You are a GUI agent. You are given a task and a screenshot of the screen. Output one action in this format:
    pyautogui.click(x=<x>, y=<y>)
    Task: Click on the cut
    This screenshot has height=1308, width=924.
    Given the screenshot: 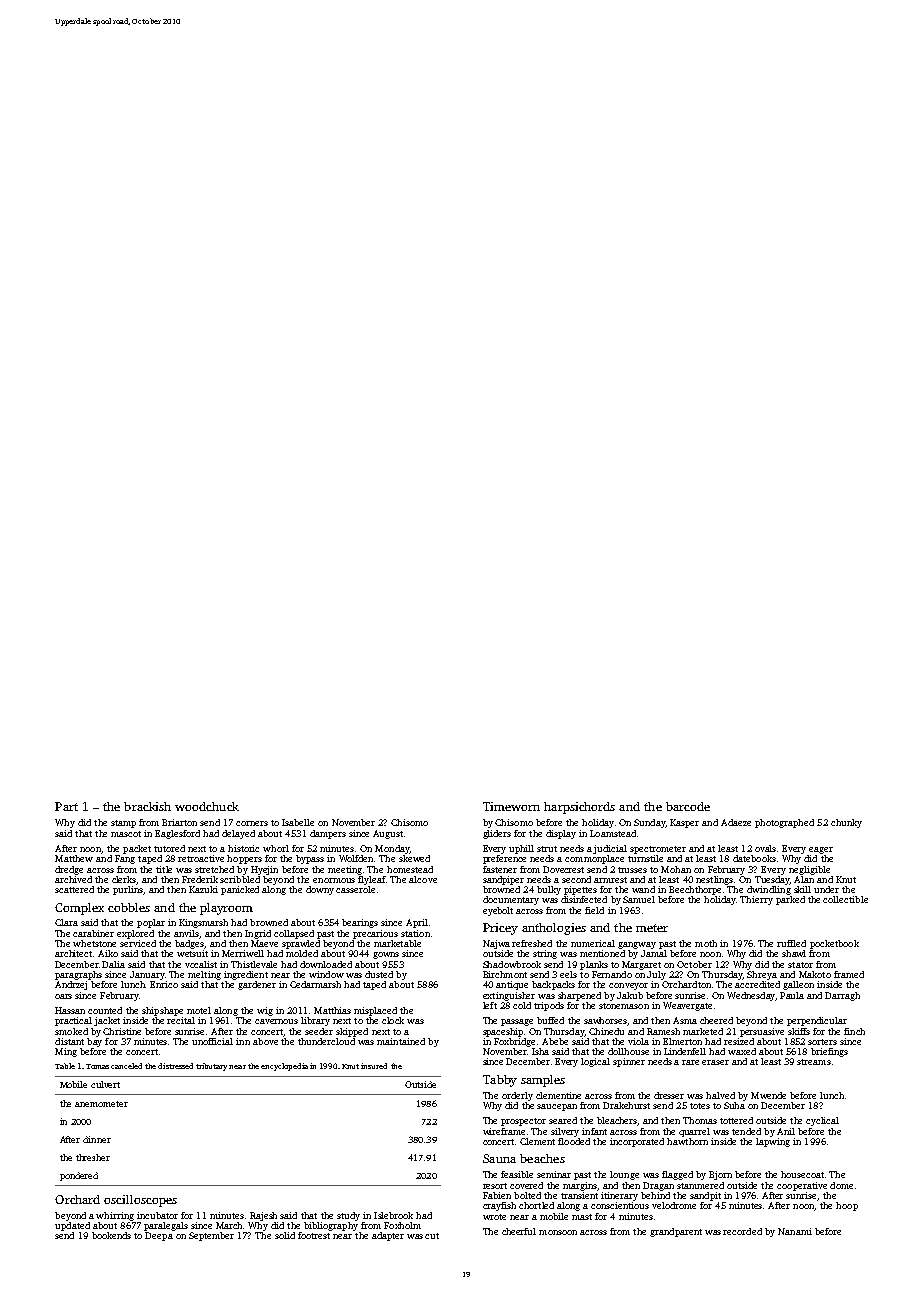 What is the action you would take?
    pyautogui.click(x=432, y=1236)
